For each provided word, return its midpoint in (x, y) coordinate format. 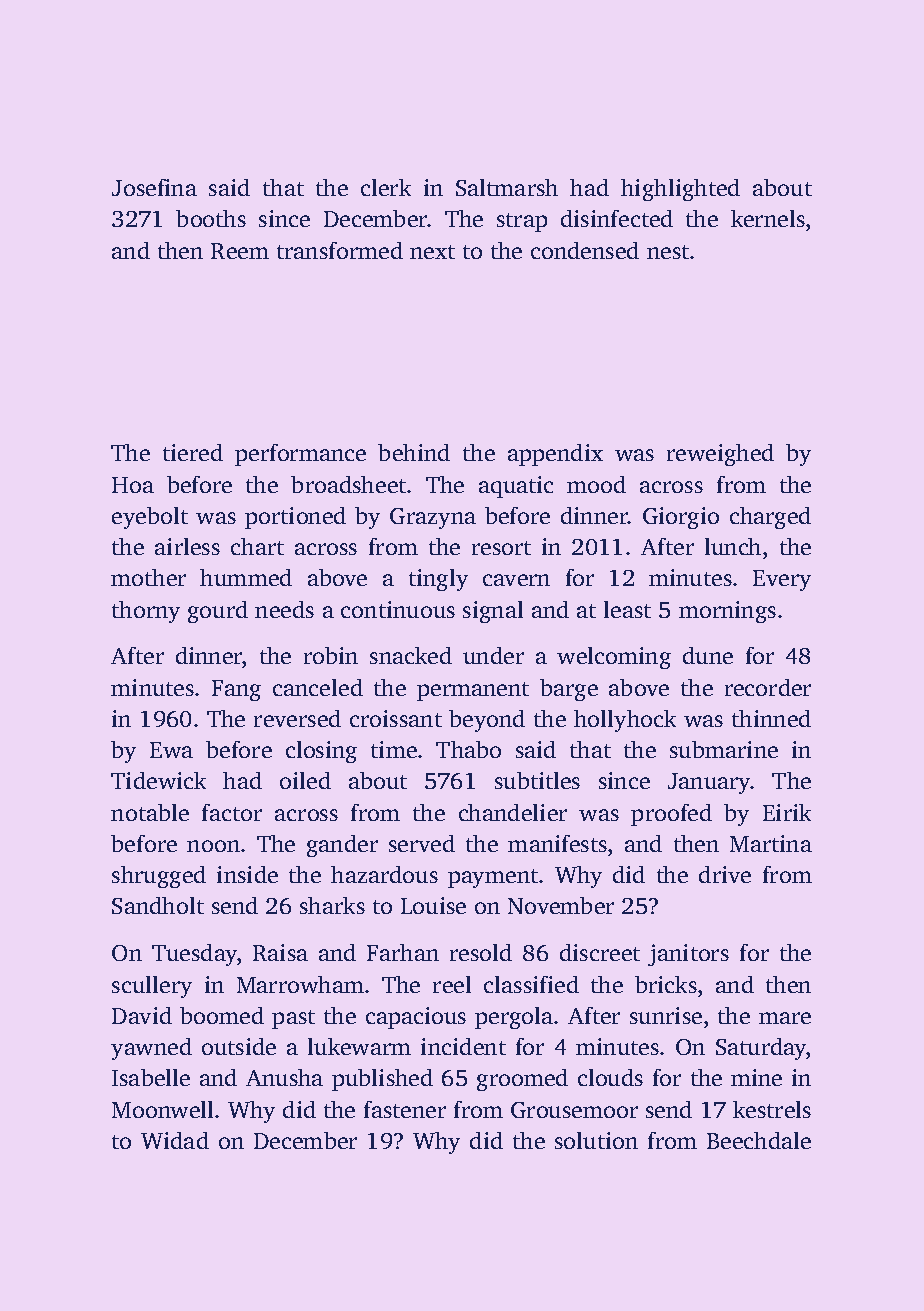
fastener (405, 1109)
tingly (438, 580)
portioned (295, 518)
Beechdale (759, 1140)
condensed (585, 250)
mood (596, 484)
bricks (666, 984)
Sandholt (158, 905)
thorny (146, 612)
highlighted (680, 190)
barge (569, 690)
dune (708, 655)
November (561, 905)
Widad (175, 1140)
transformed (340, 250)
